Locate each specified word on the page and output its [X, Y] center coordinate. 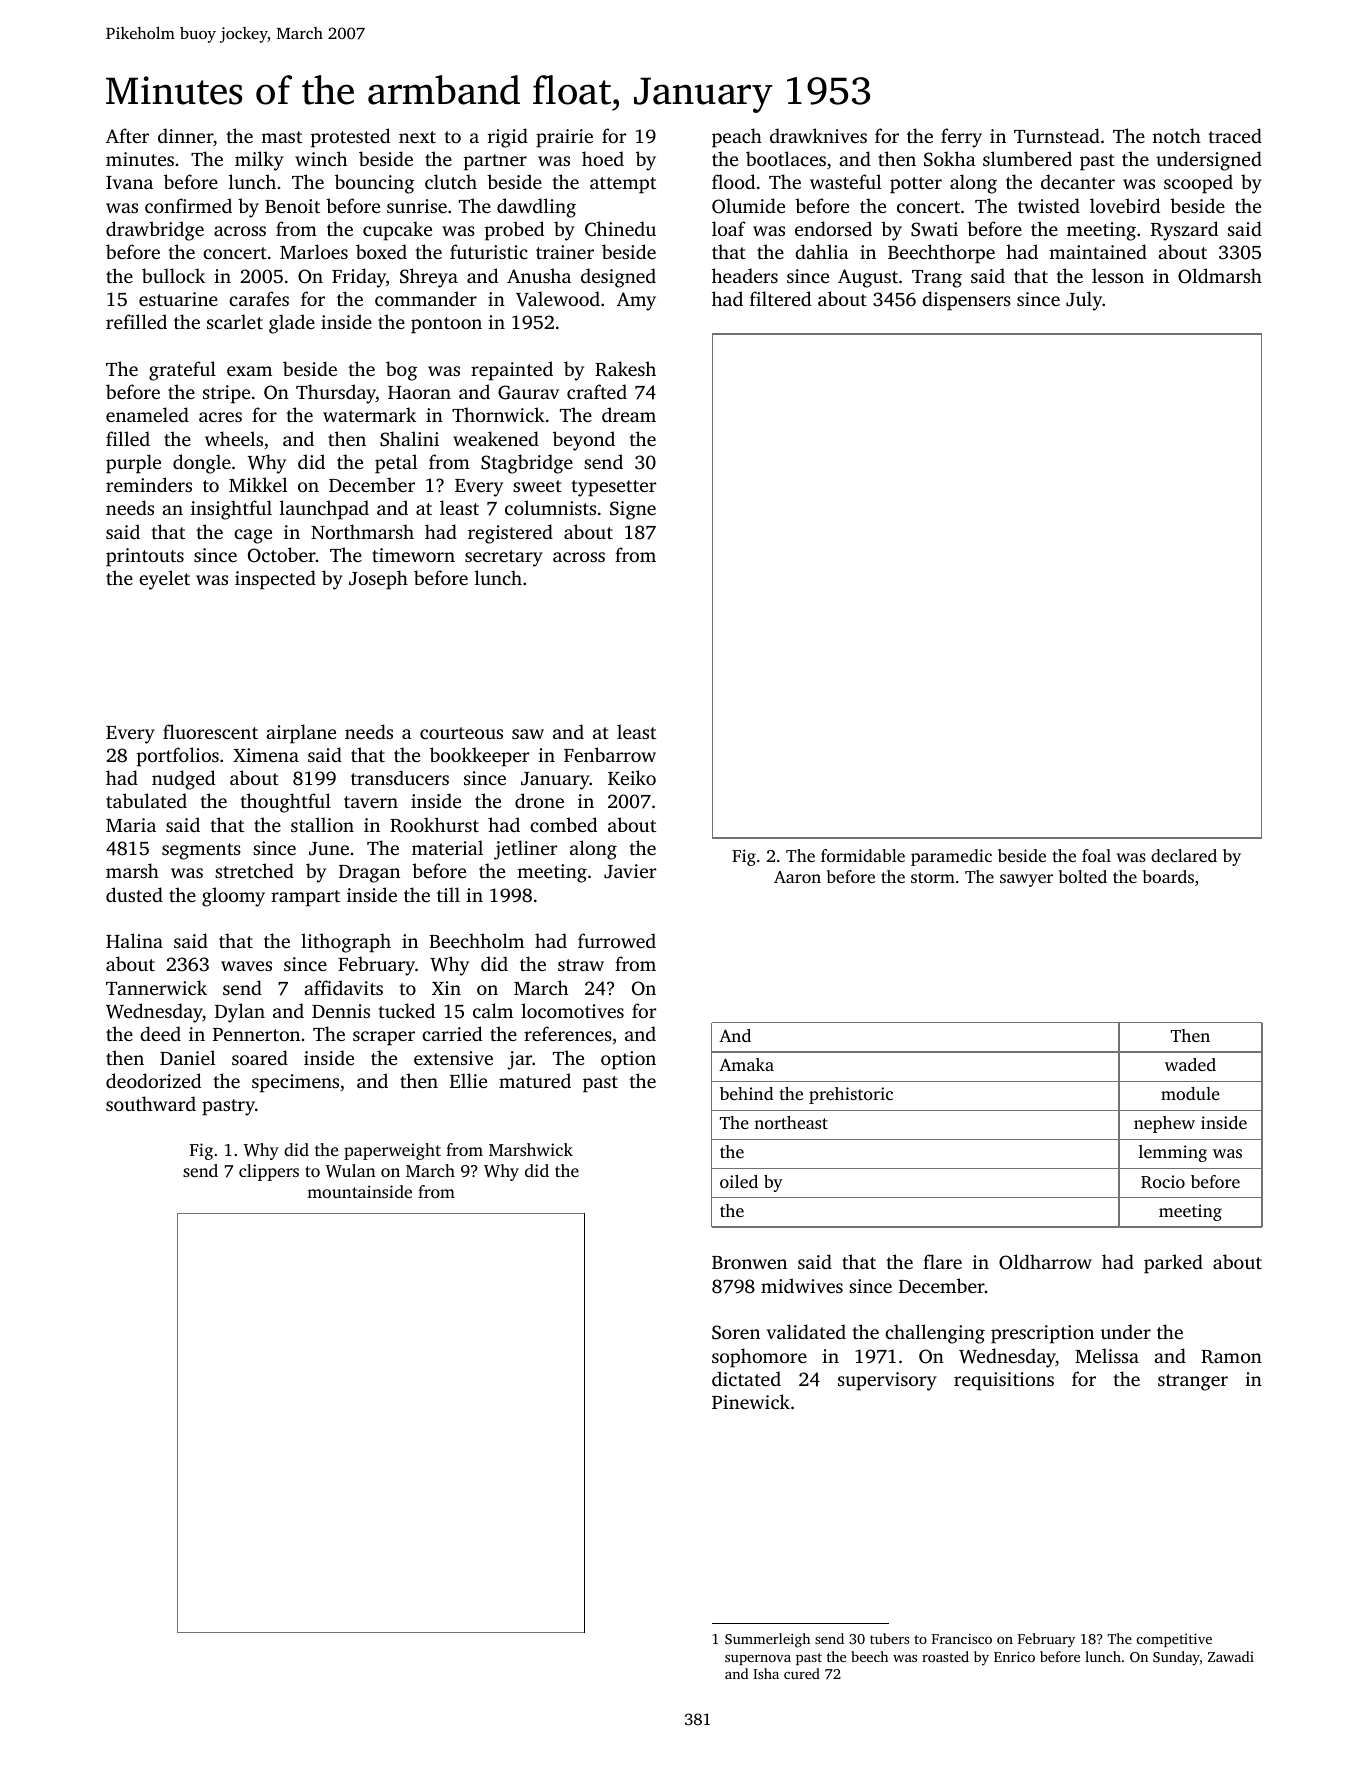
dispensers [966, 301]
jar [520, 1060]
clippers [269, 1172]
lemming [1173, 1153]
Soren [736, 1332]
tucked [406, 1010]
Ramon [1231, 1357]
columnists [550, 507]
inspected [275, 580]
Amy [636, 301]
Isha [766, 1673]
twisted [1049, 205]
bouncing [374, 184]
